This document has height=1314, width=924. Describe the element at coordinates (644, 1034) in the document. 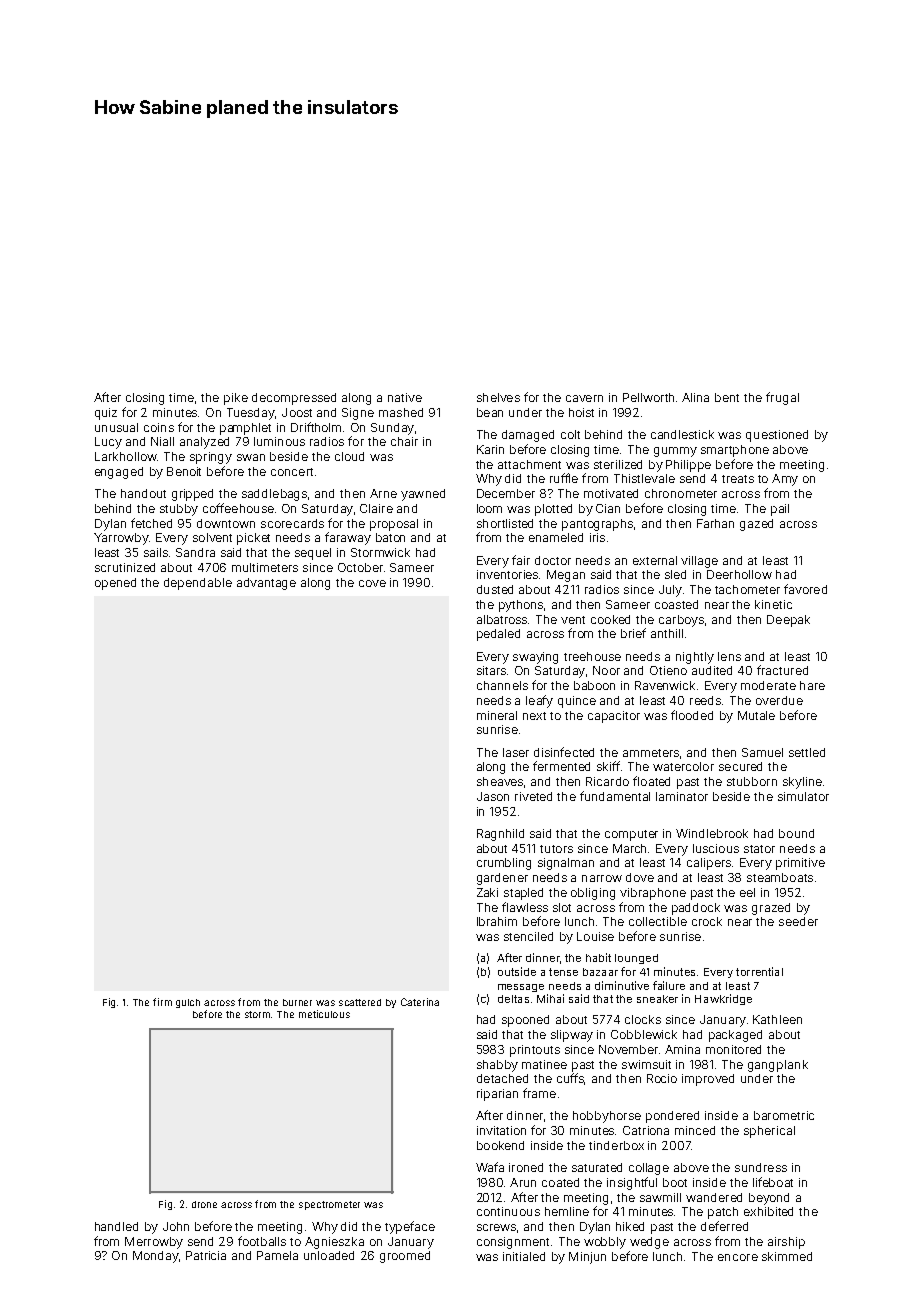

I see `Cobblewick` at that location.
